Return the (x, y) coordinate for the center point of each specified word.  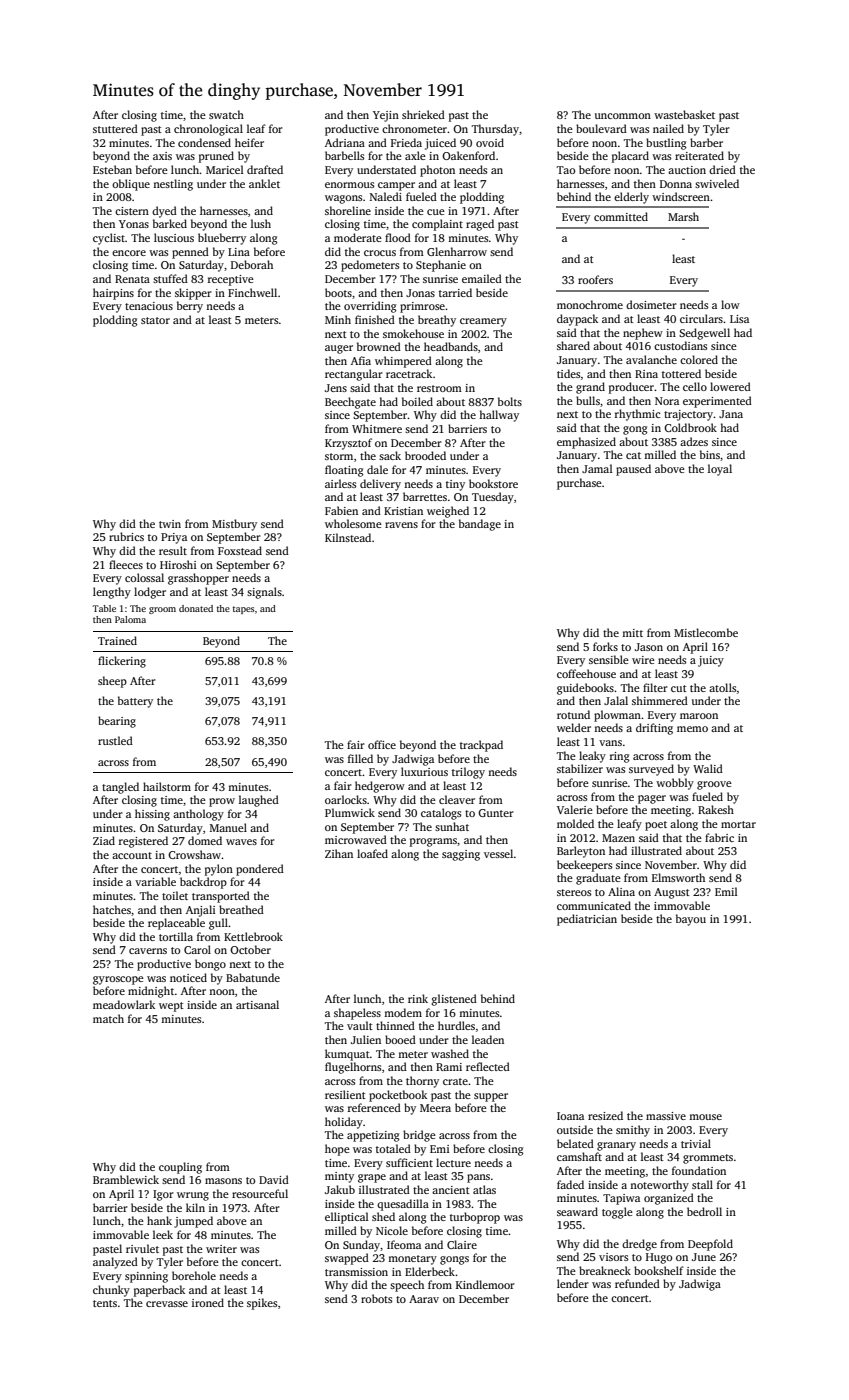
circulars (701, 318)
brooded (425, 455)
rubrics (126, 536)
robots (376, 1298)
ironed (208, 1302)
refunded (637, 1283)
